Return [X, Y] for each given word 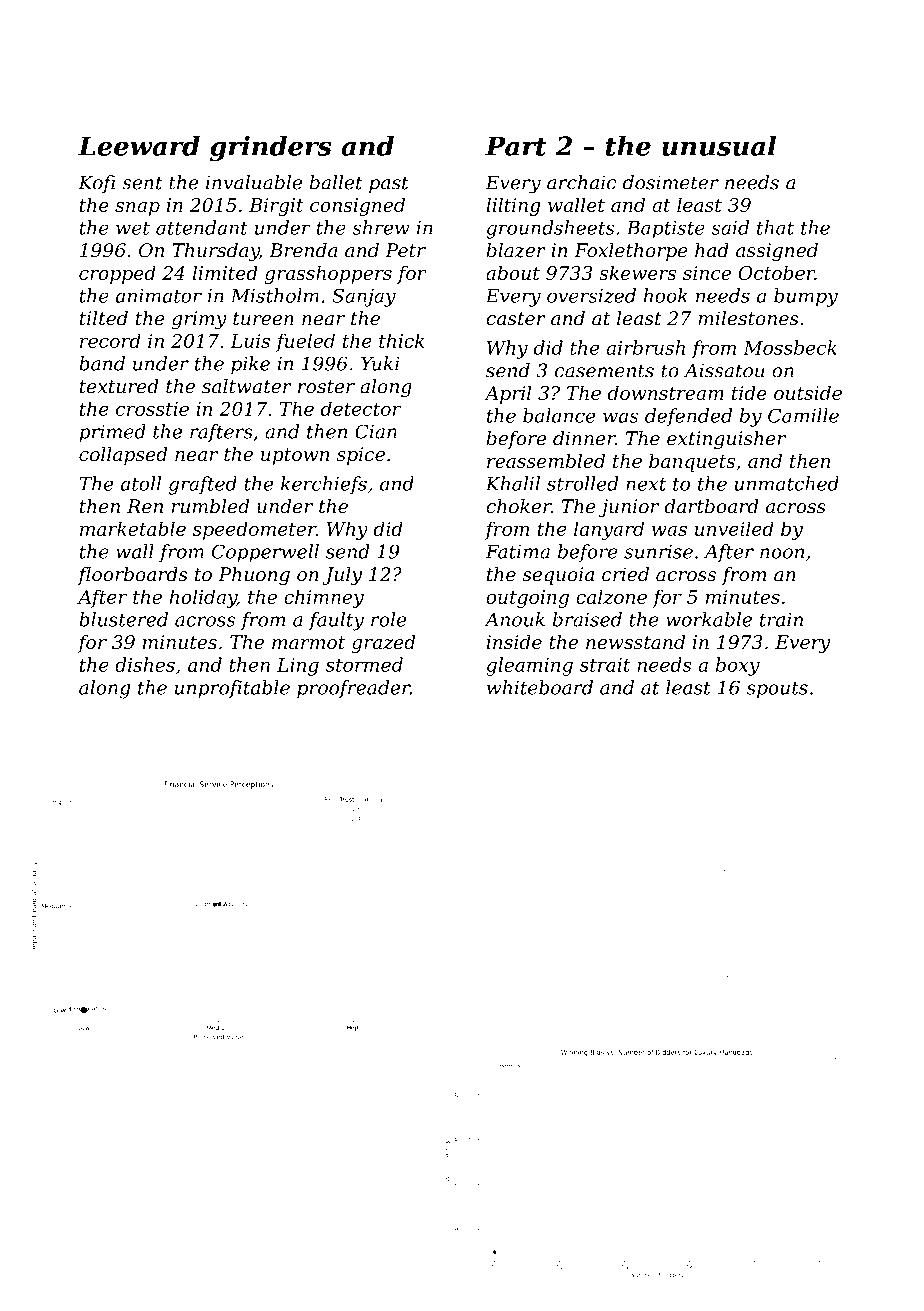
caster [516, 319]
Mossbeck [790, 347]
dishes [145, 664]
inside [514, 642]
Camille [803, 415]
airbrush [645, 347]
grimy [199, 320]
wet [133, 228]
